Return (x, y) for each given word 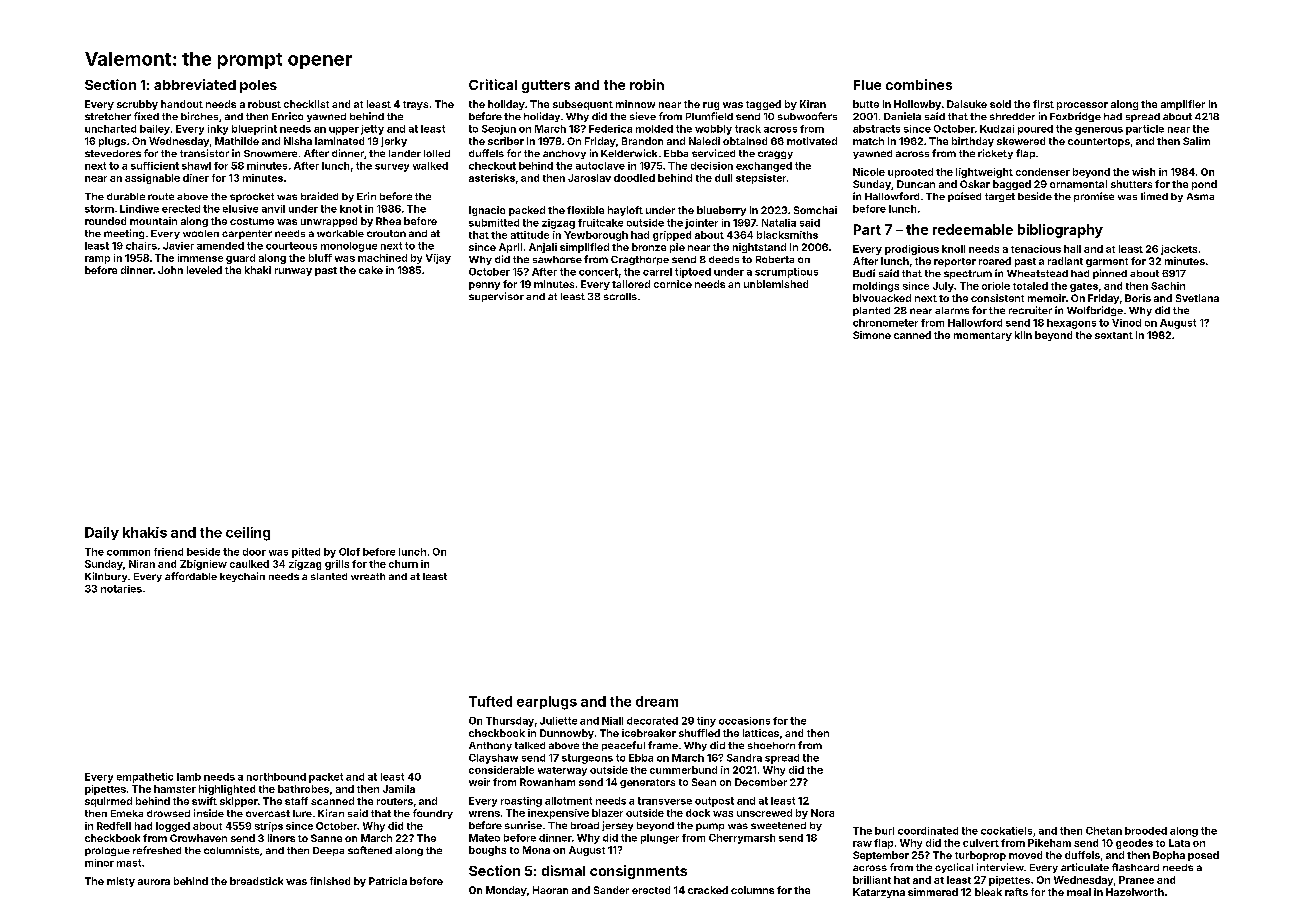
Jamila (399, 789)
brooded (1146, 831)
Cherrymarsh (742, 839)
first (1043, 104)
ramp (97, 260)
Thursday (510, 722)
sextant (1114, 335)
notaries (121, 589)
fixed (146, 116)
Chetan (1104, 831)
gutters (546, 86)
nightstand (759, 248)
